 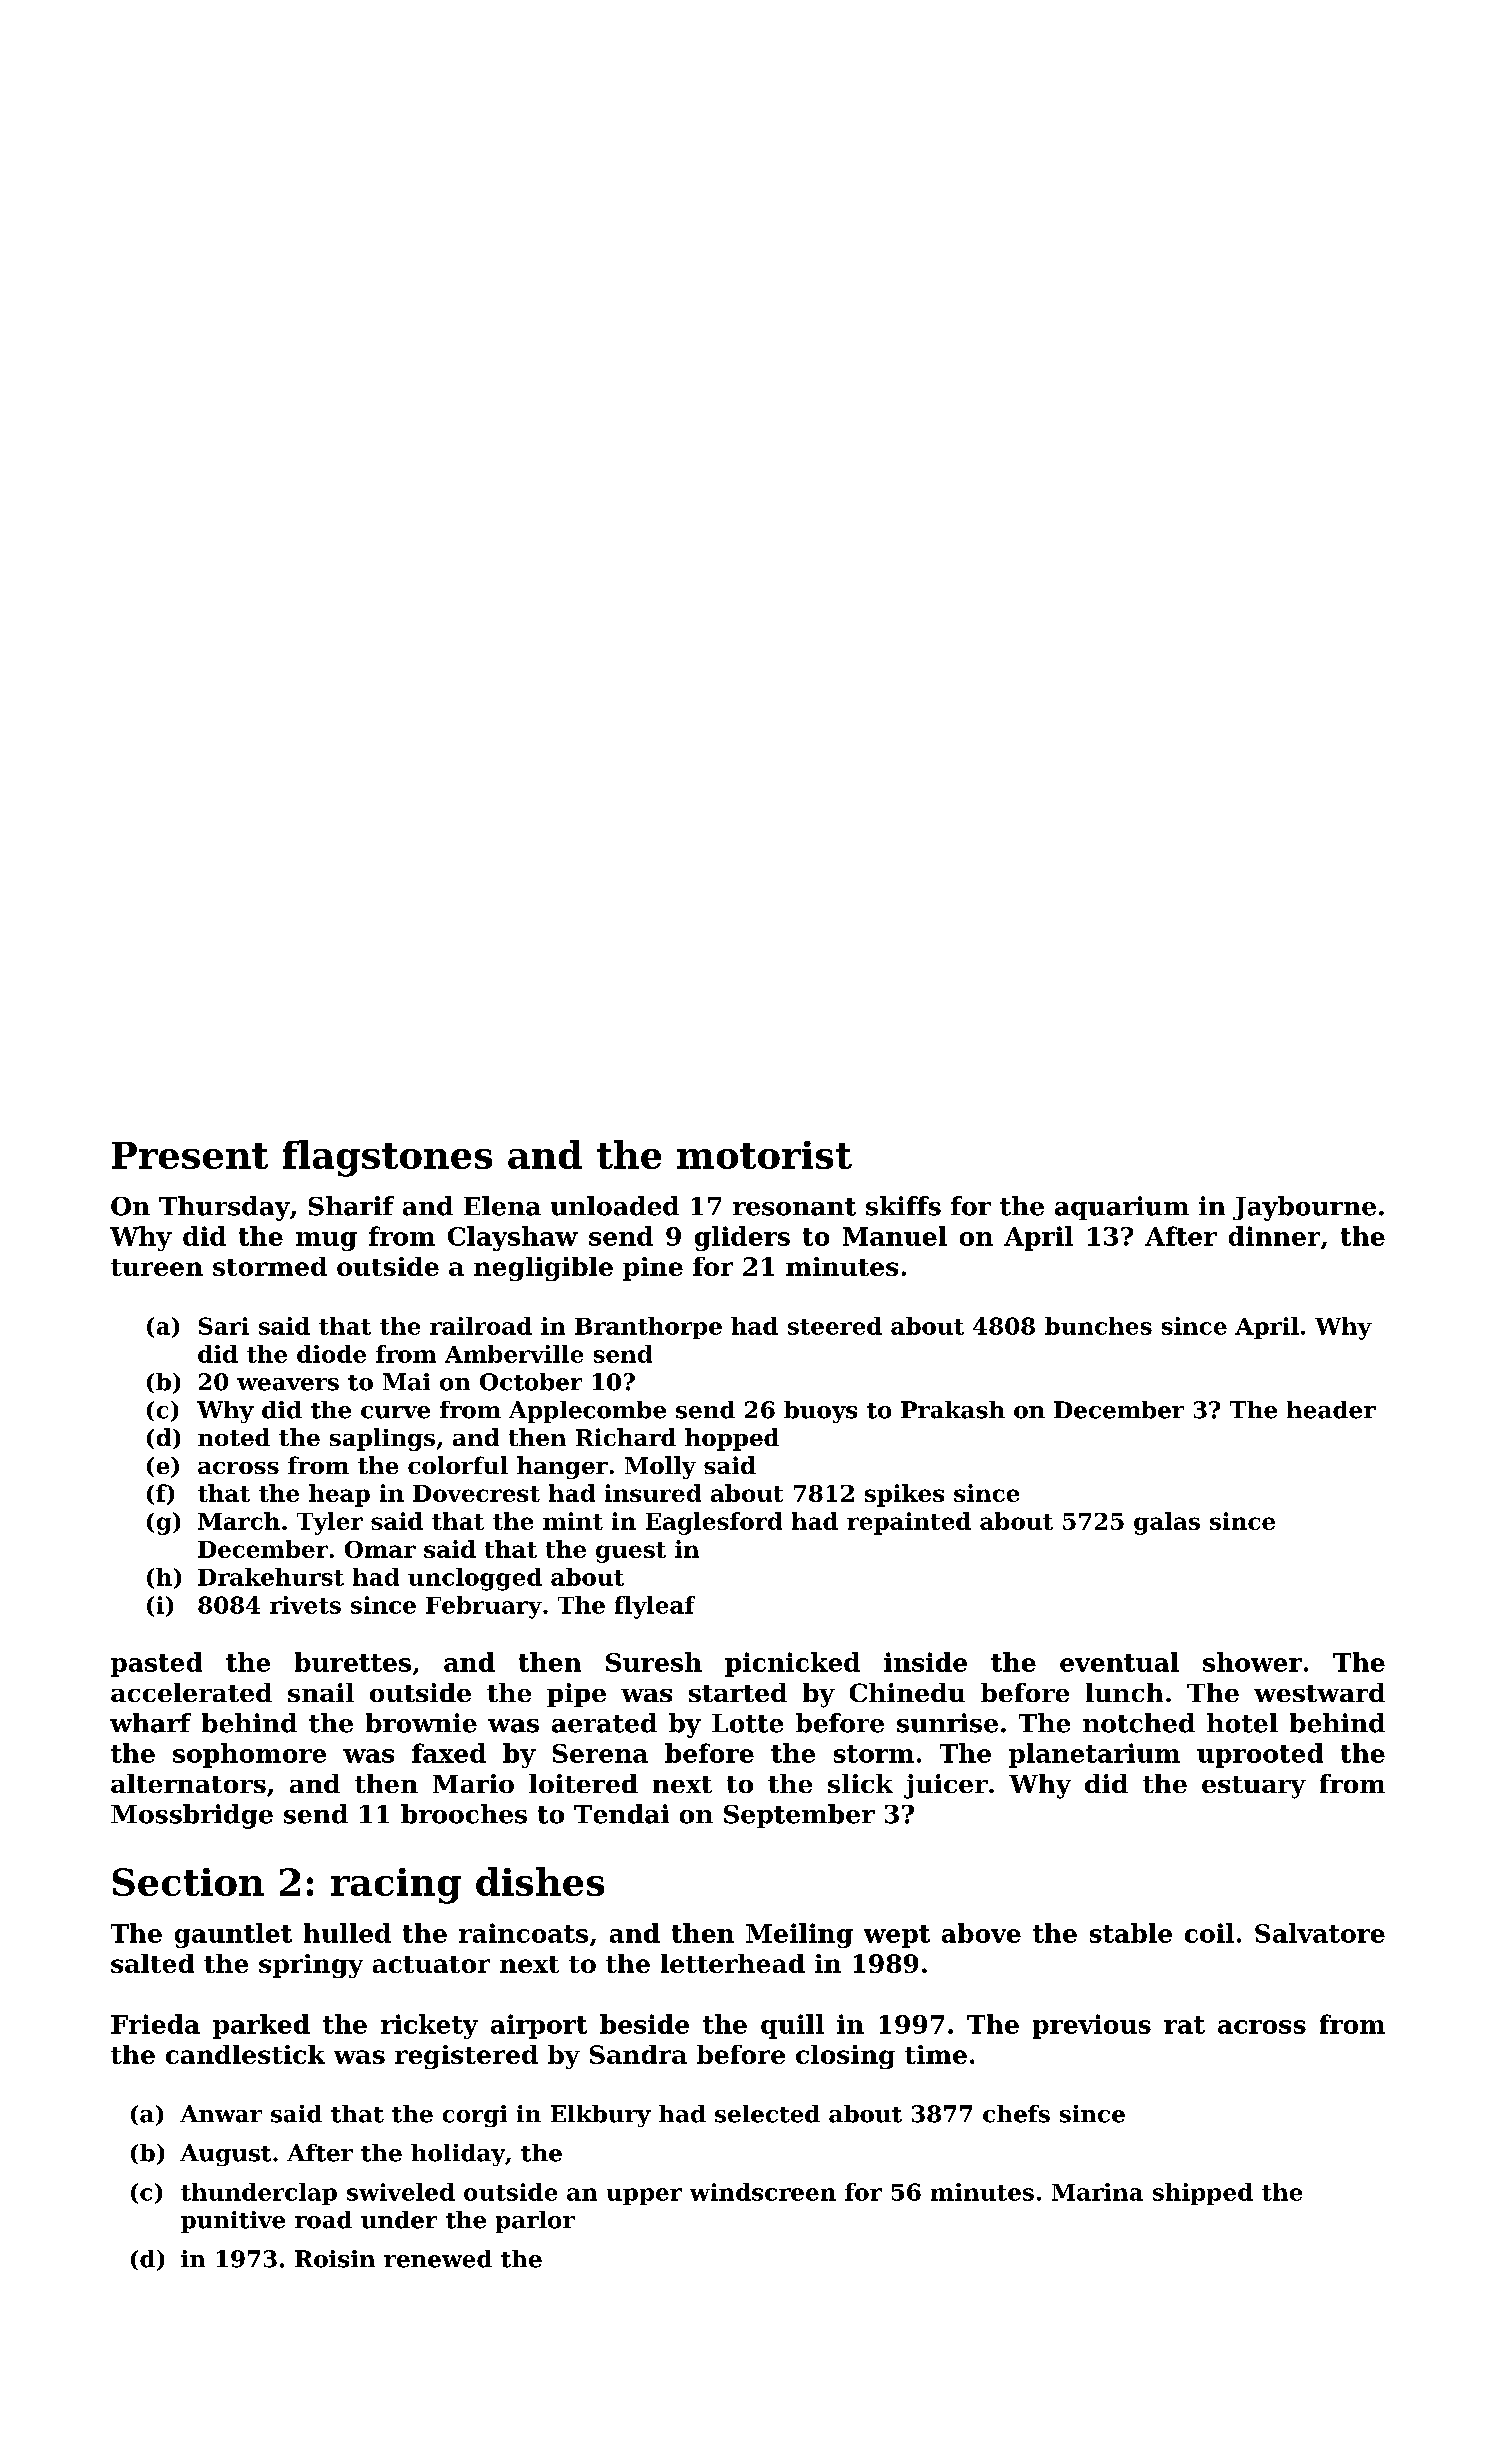 What do you see at coordinates (535, 2222) in the document?
I see `parlor` at bounding box center [535, 2222].
